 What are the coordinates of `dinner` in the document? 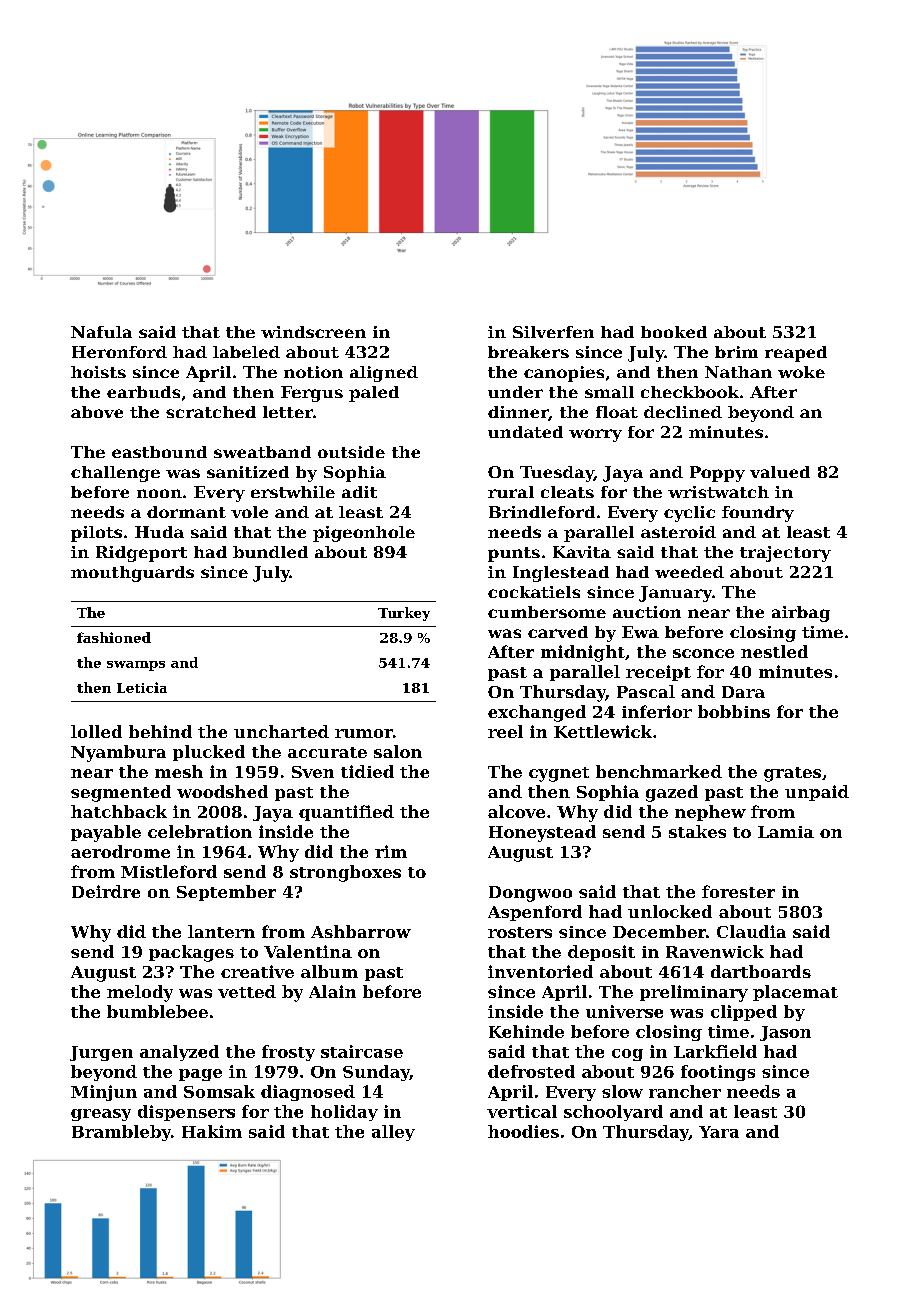 It's located at (518, 412).
